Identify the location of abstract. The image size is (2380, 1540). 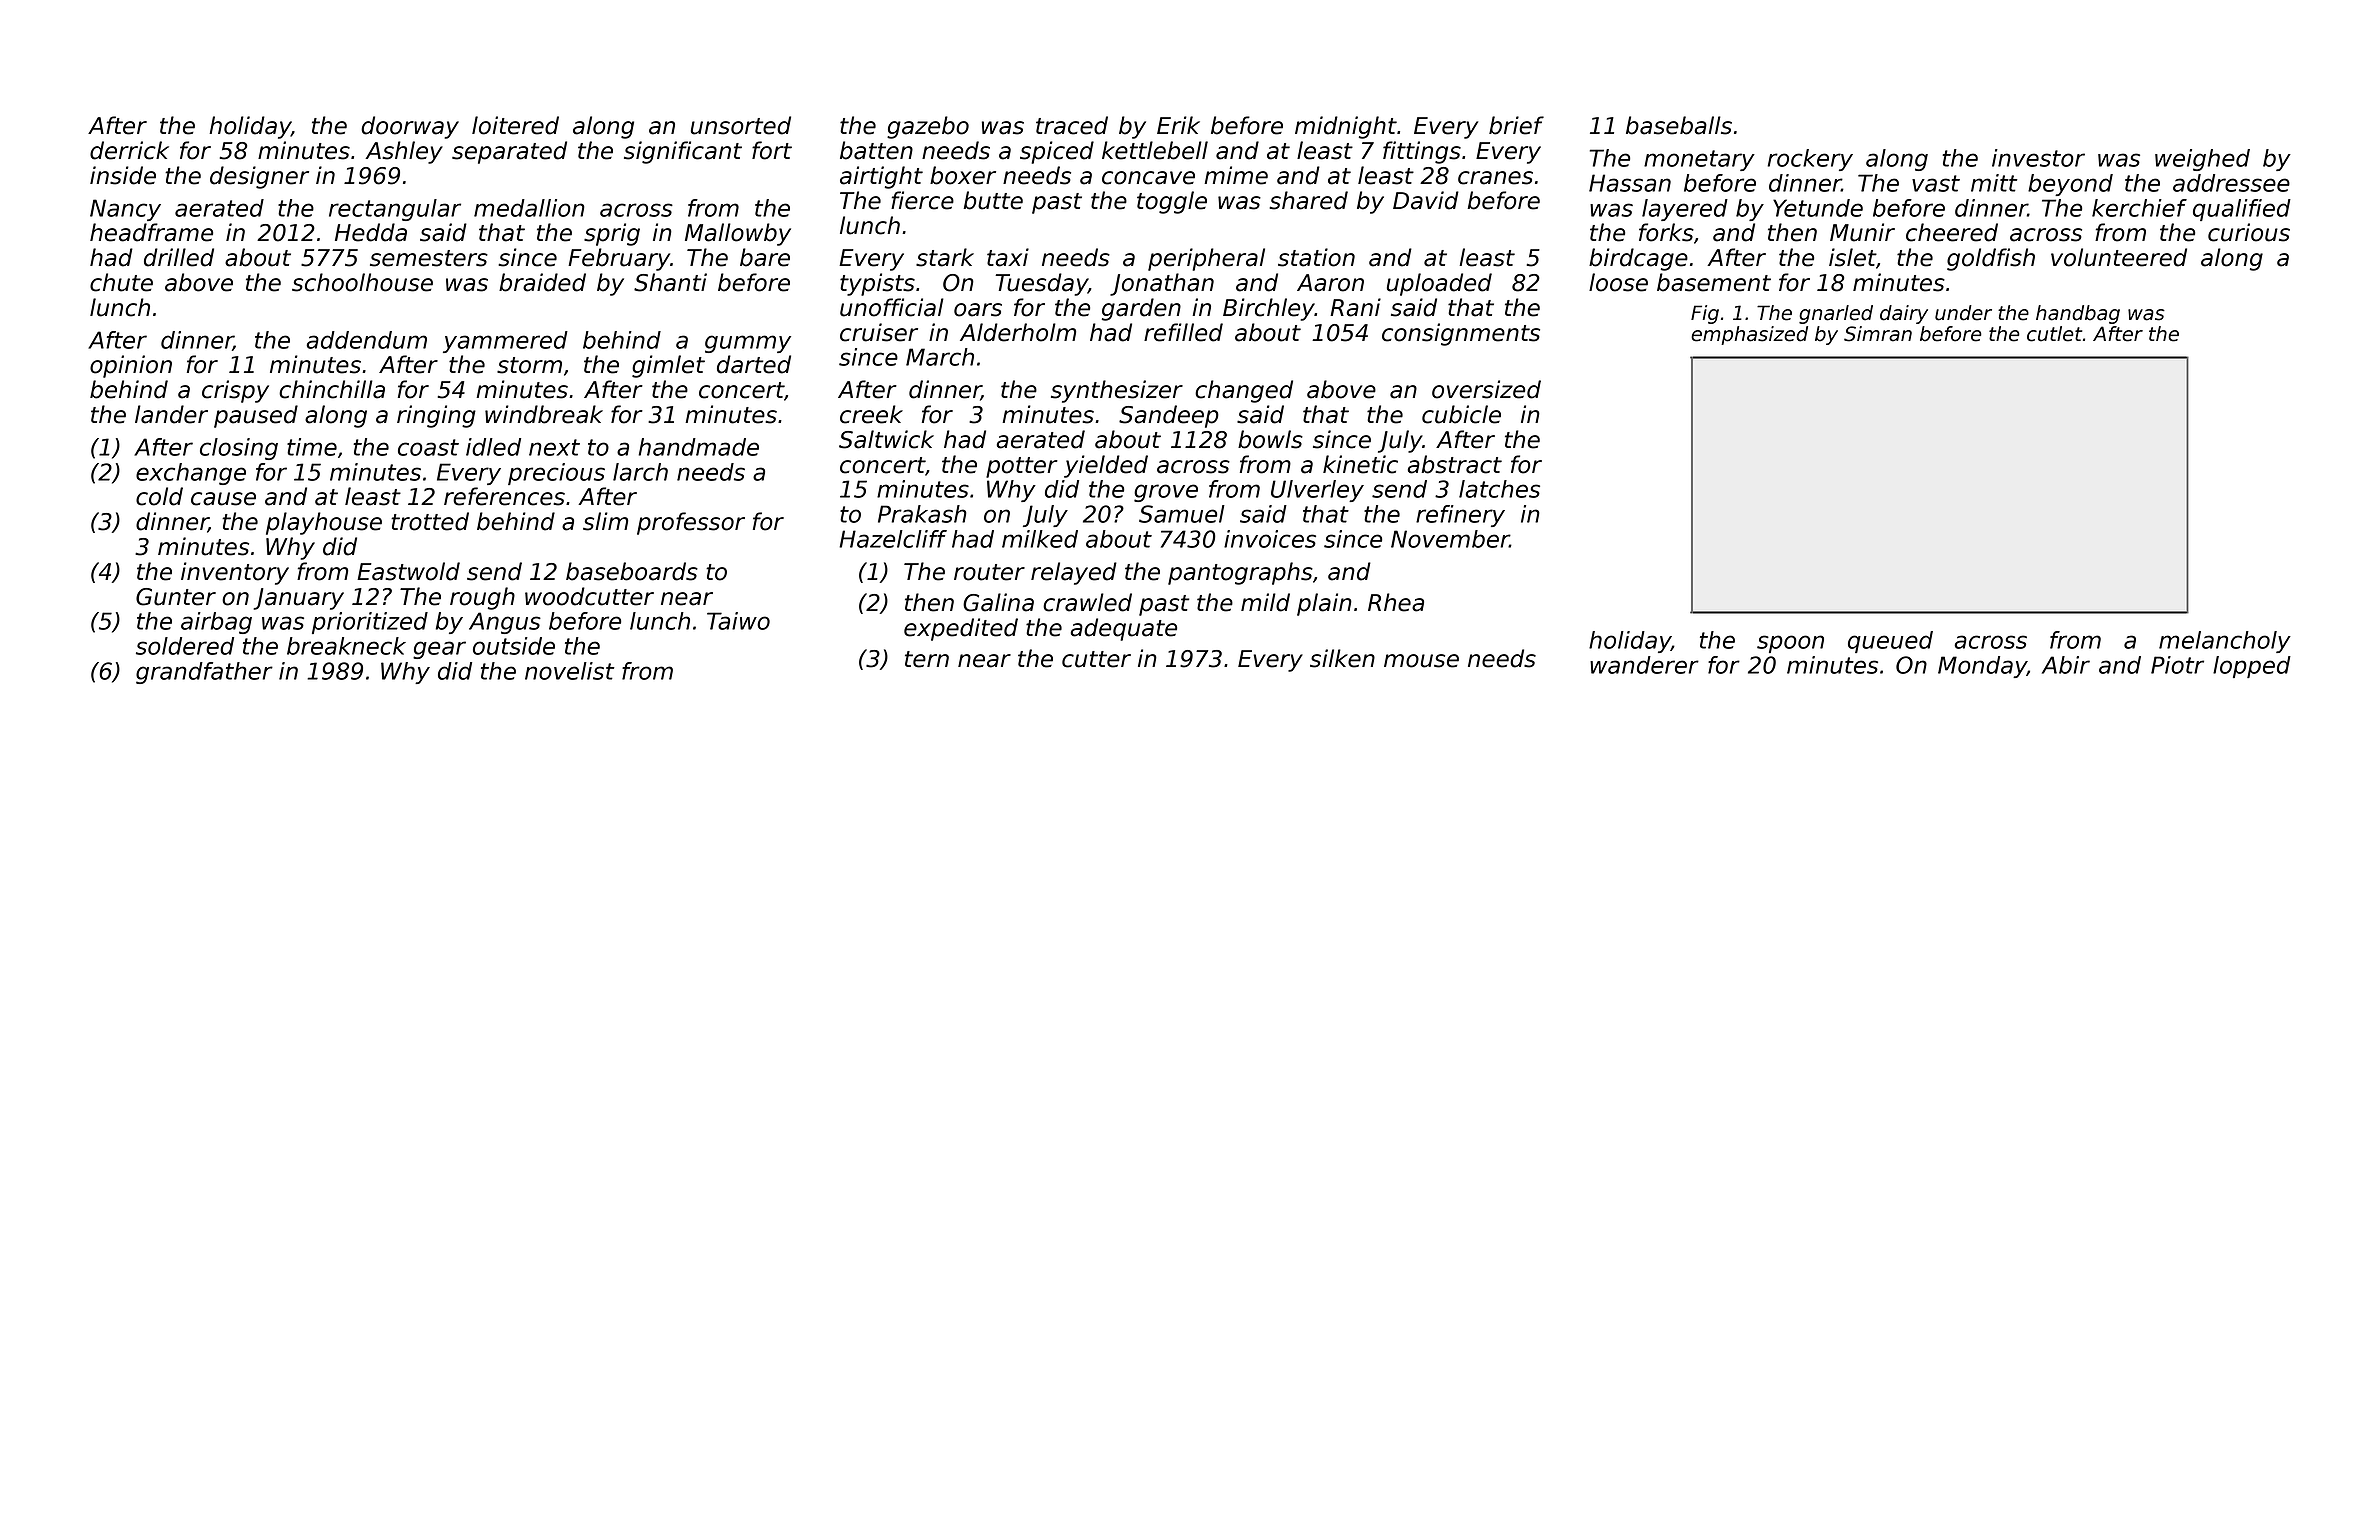
(1454, 464).
